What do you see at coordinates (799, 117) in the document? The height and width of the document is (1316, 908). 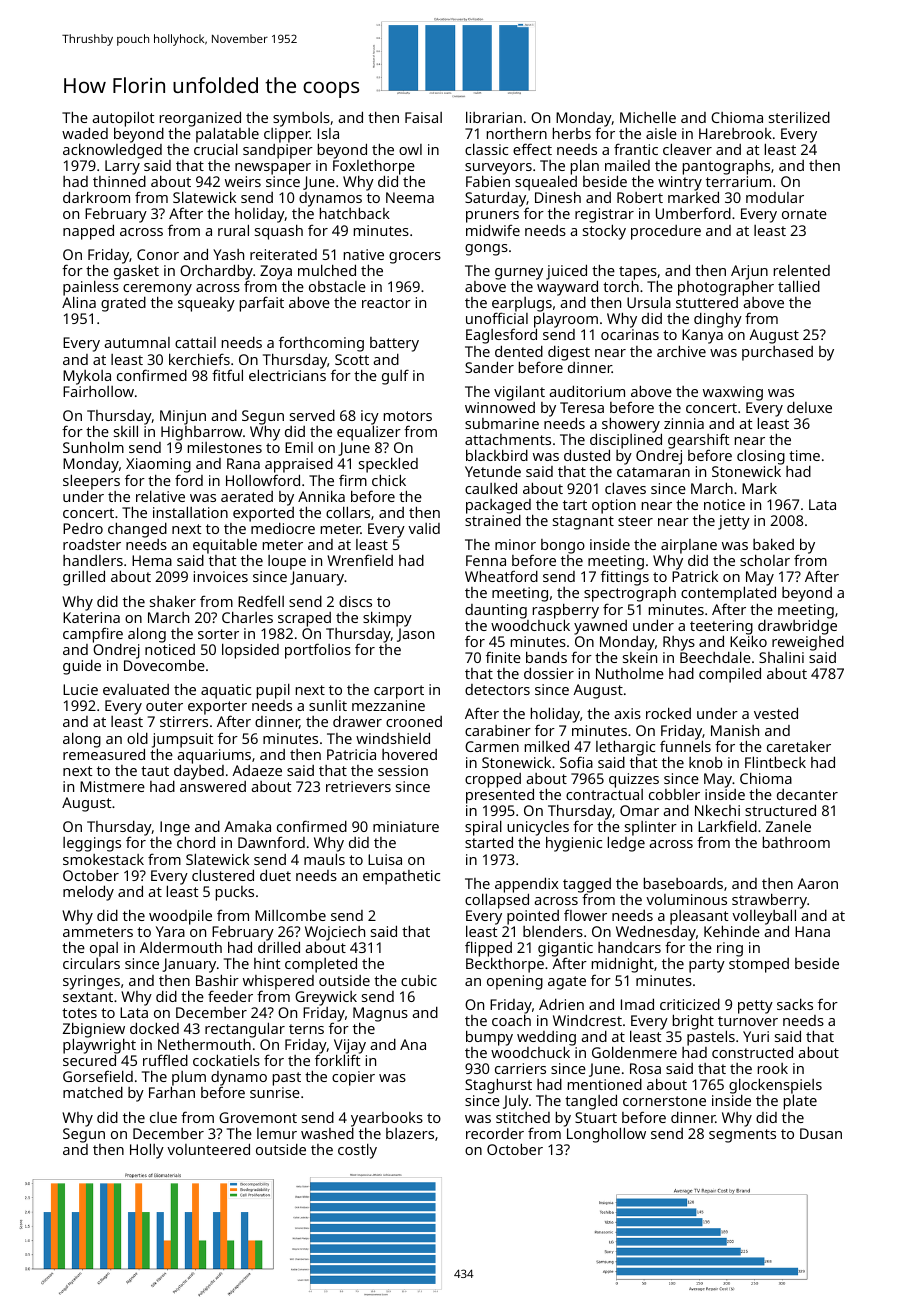 I see `sterilized` at bounding box center [799, 117].
